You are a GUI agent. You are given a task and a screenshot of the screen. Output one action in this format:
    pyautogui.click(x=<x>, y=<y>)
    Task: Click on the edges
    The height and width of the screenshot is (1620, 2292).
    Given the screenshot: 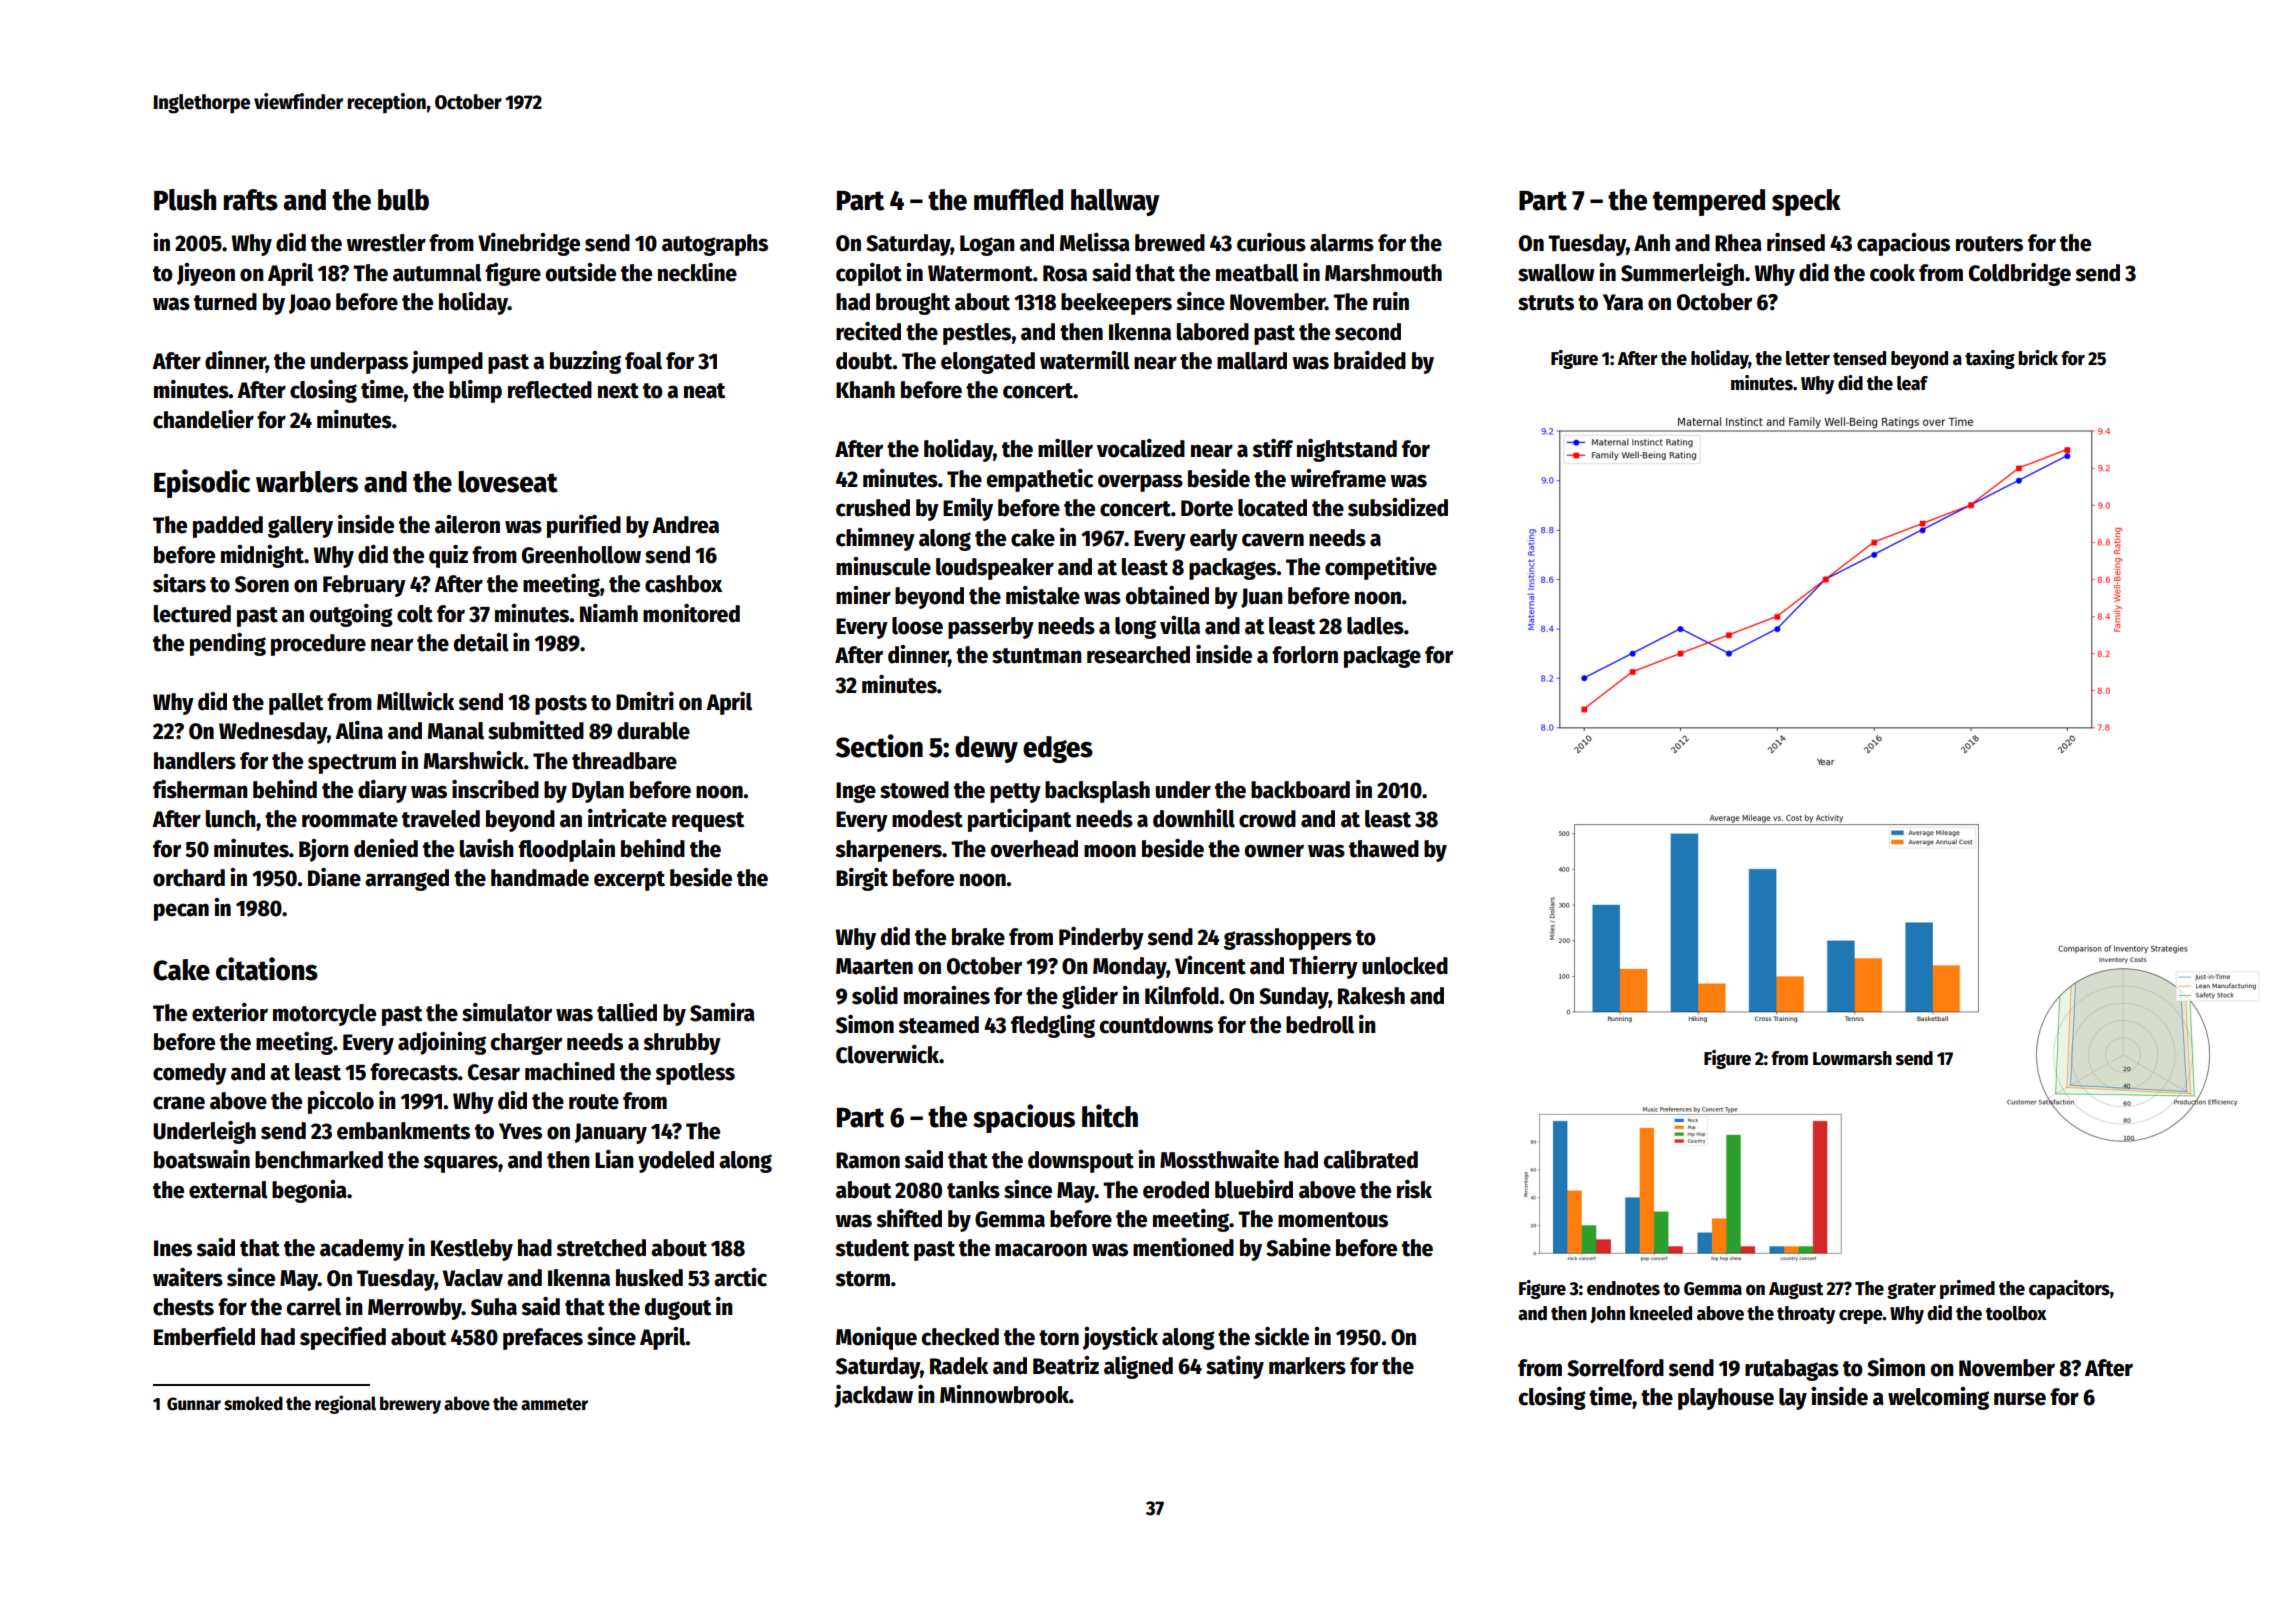 What is the action you would take?
    pyautogui.click(x=1058, y=749)
